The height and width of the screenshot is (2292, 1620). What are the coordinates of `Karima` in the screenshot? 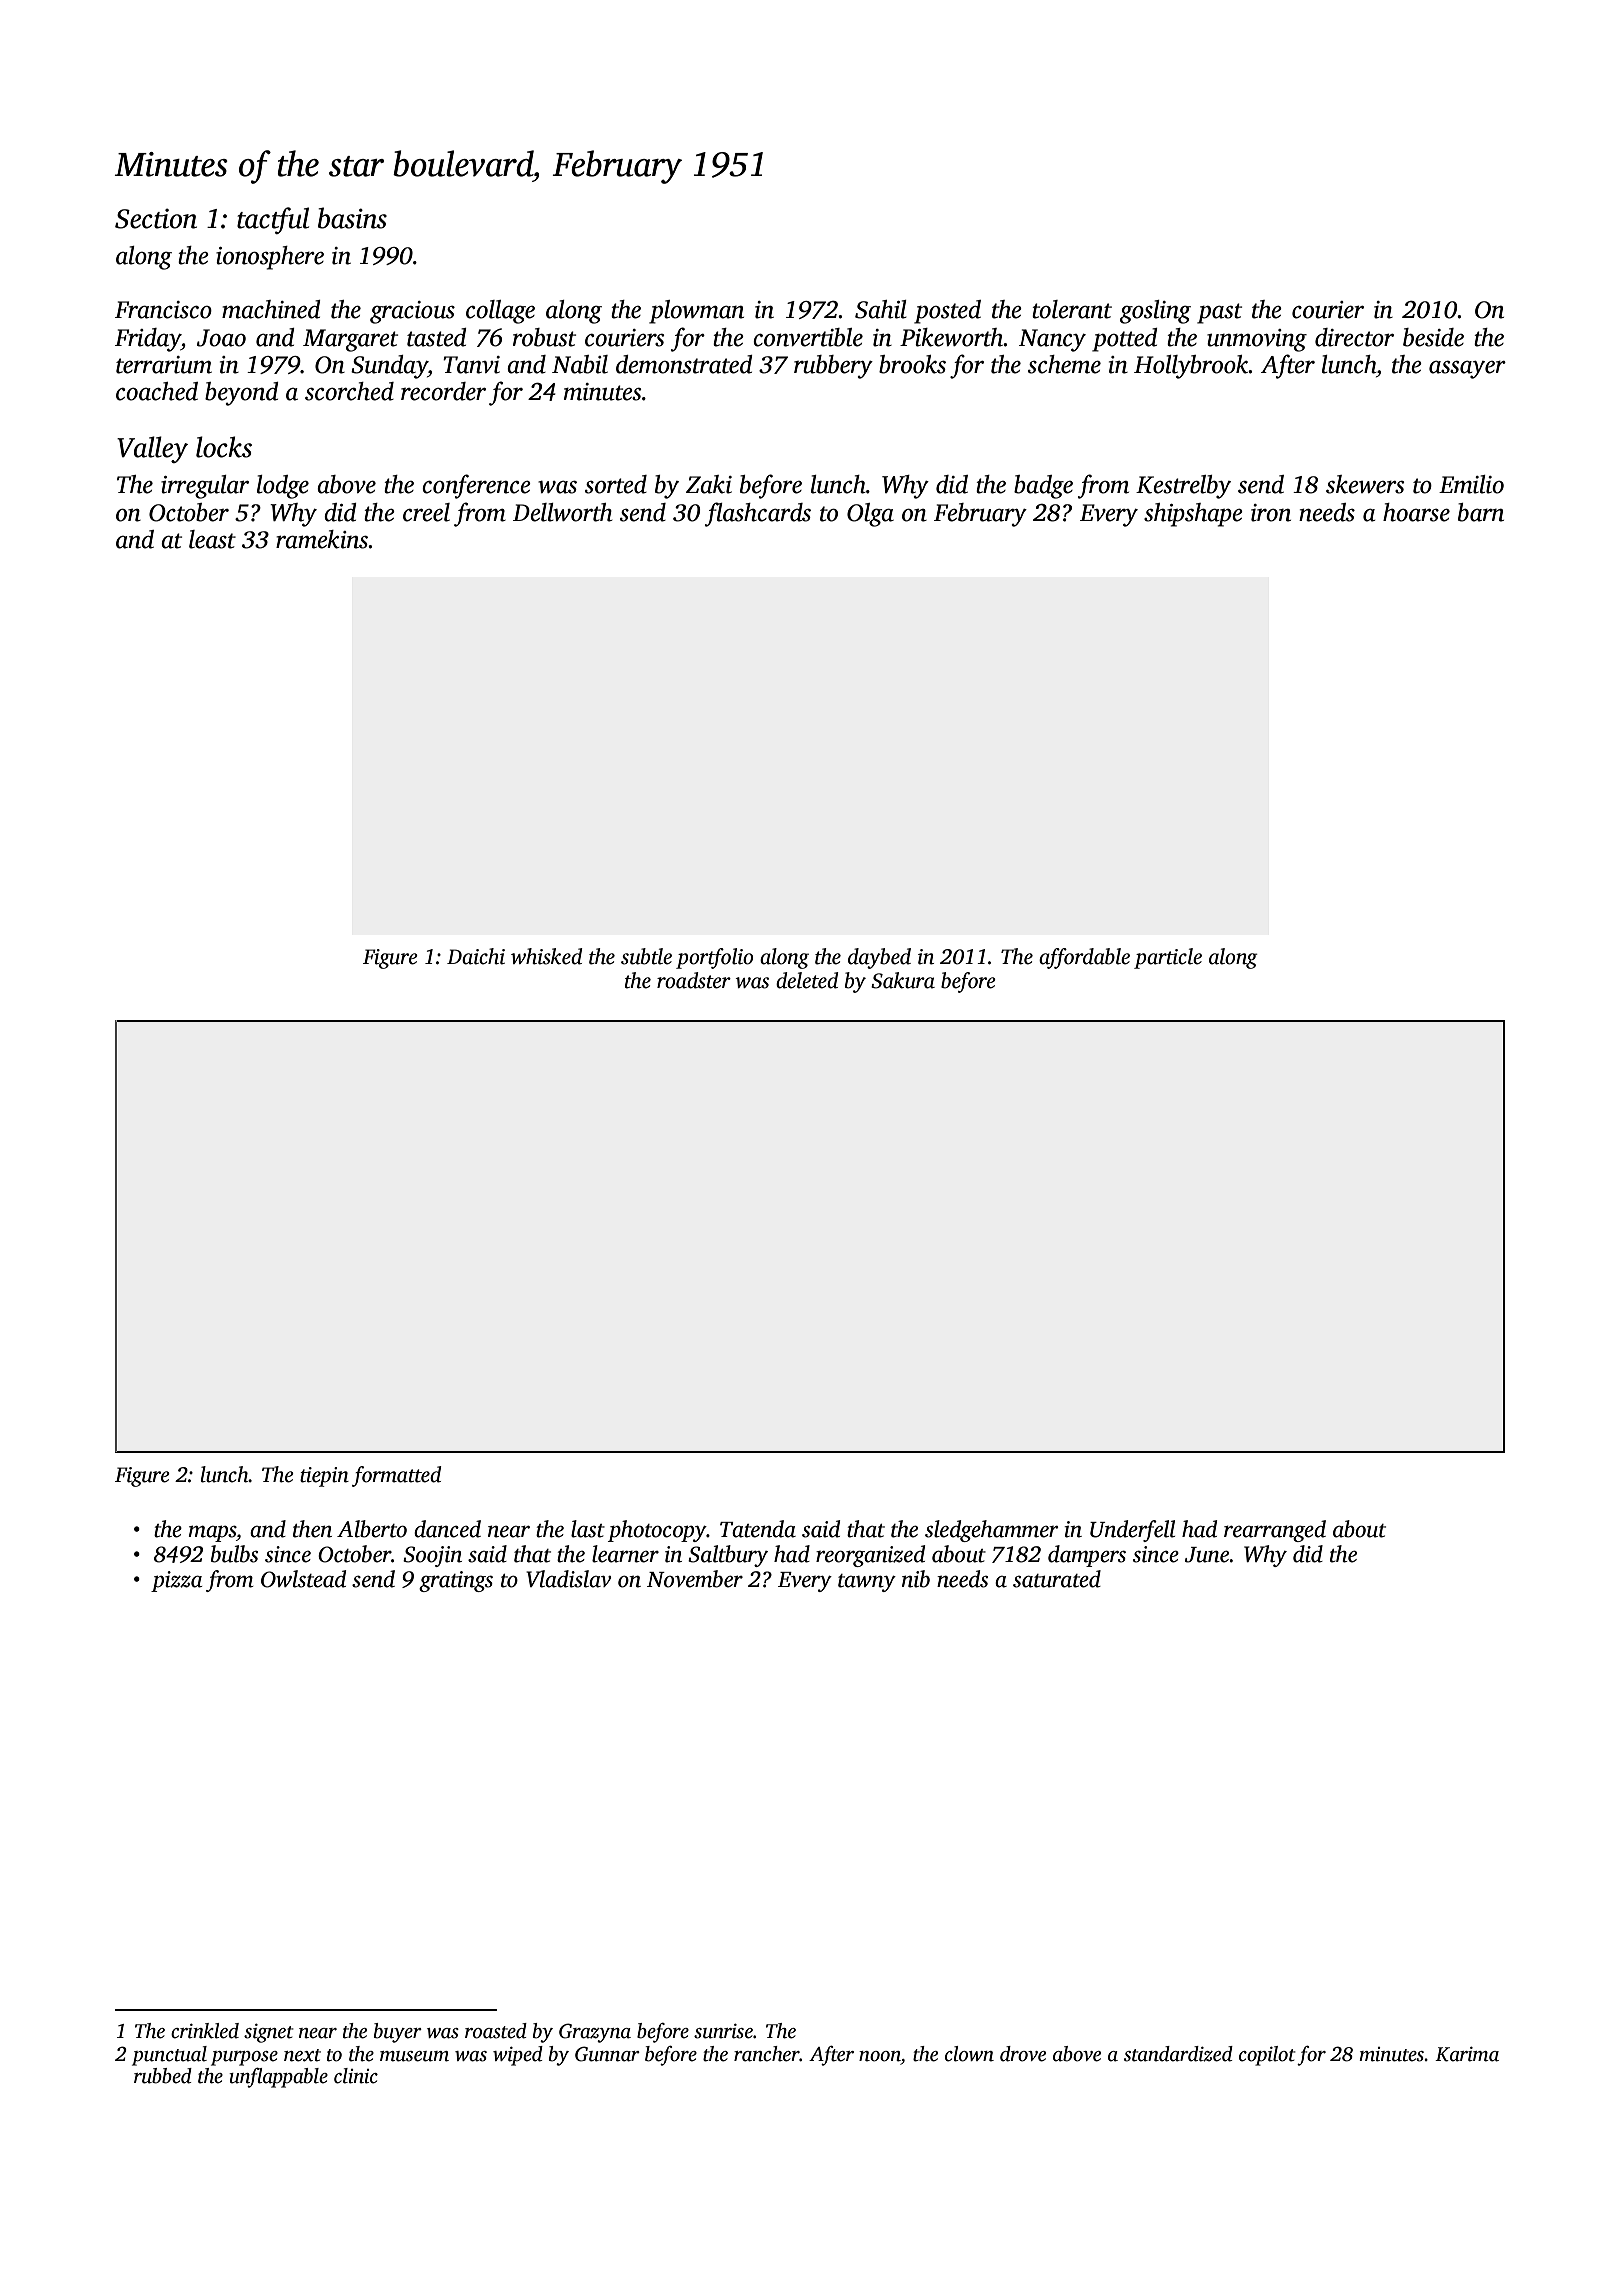 It's located at (1467, 2054).
